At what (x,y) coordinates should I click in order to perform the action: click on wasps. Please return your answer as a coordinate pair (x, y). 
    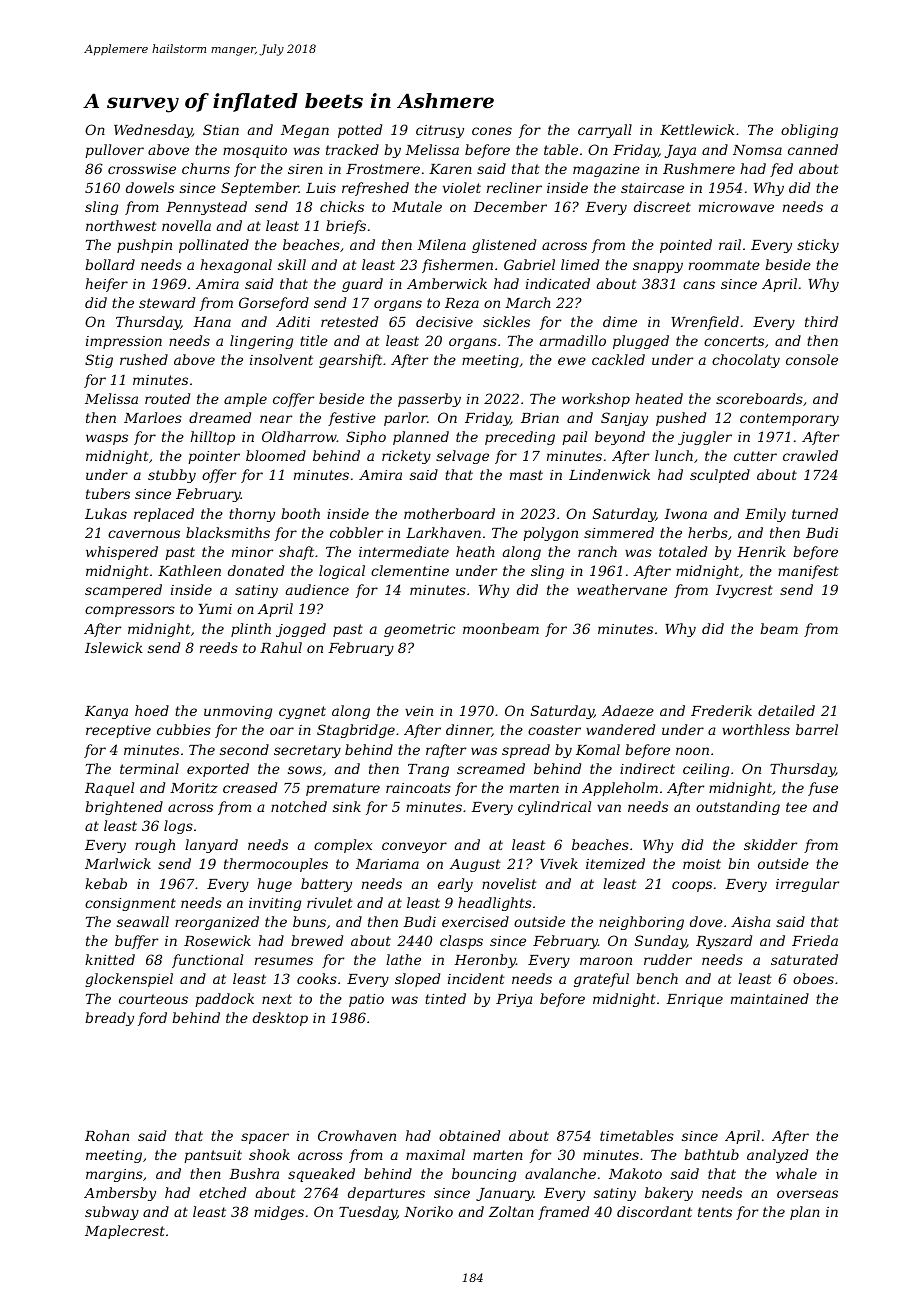
    Looking at the image, I should click on (107, 439).
